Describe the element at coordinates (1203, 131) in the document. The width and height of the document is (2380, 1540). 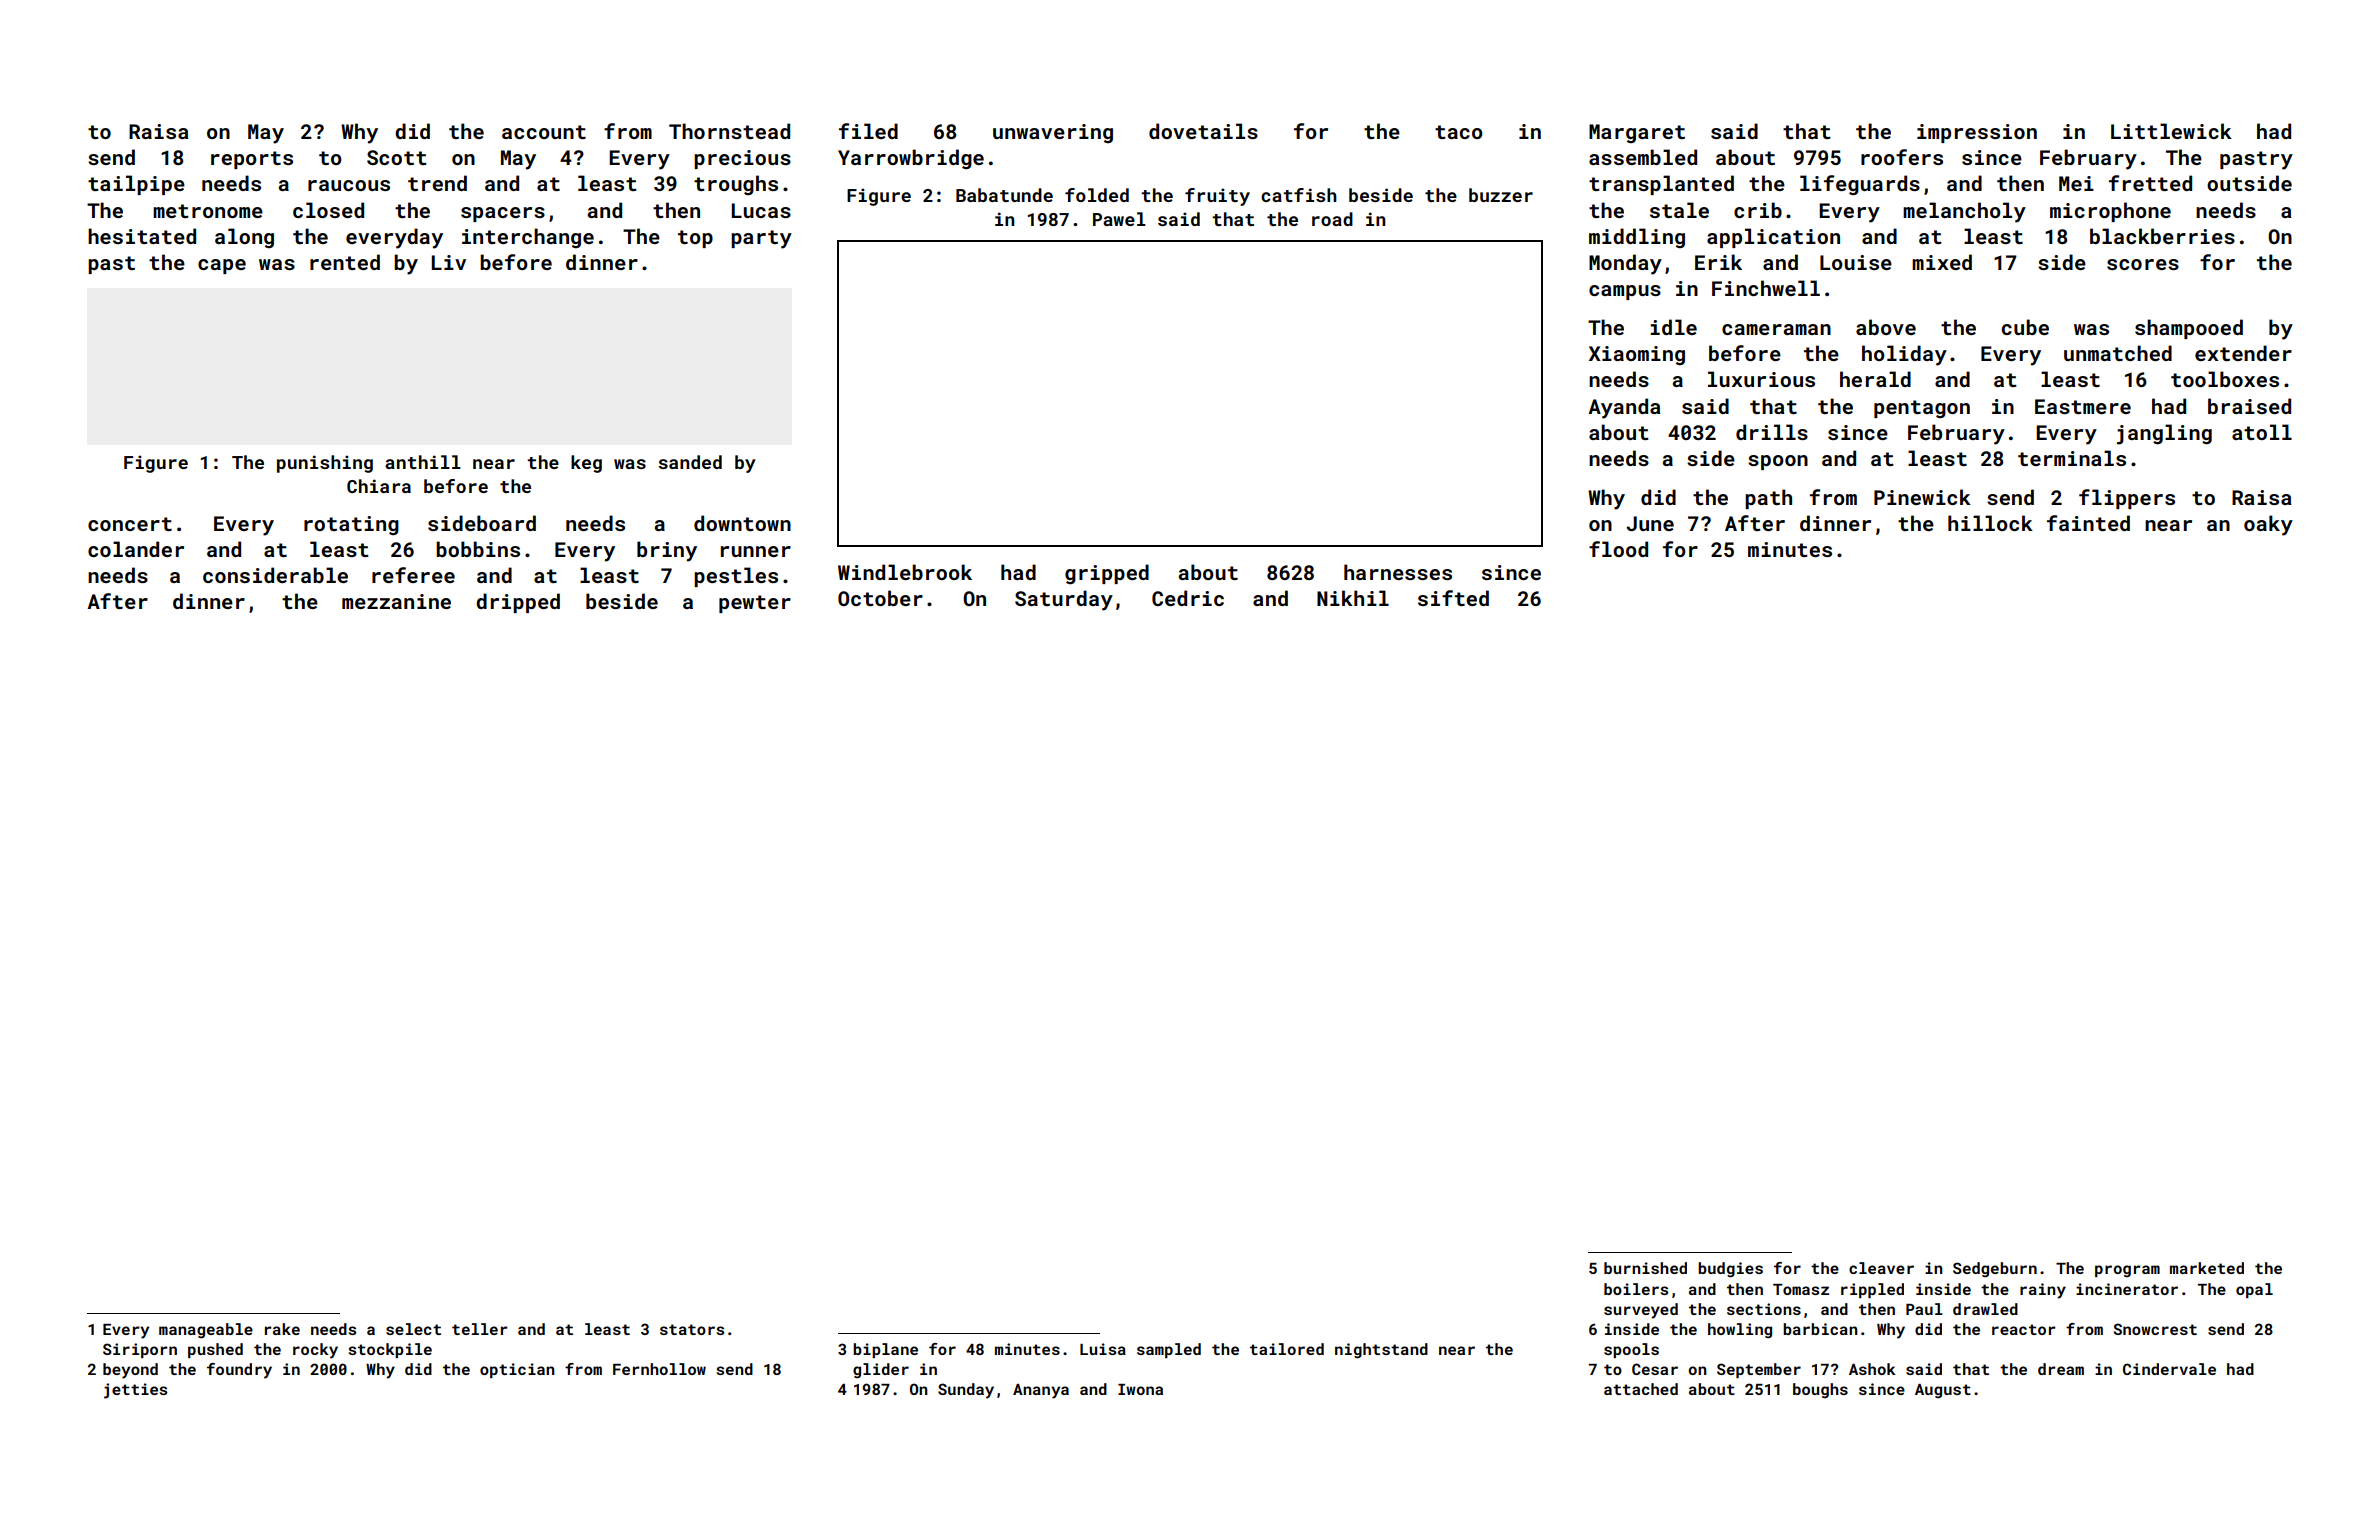
I see `dovetails` at that location.
